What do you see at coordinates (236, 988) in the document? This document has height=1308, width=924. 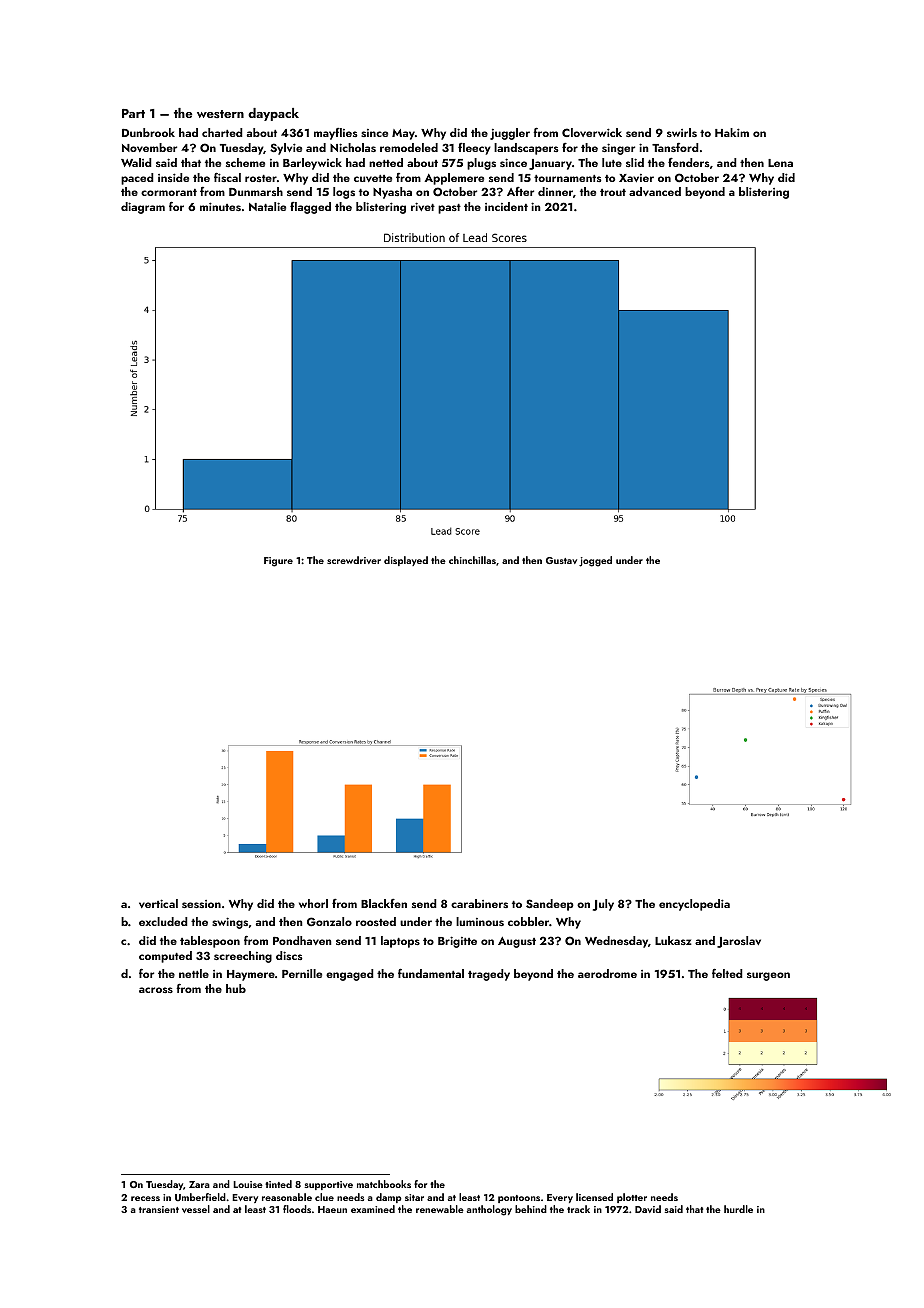 I see `hub` at bounding box center [236, 988].
